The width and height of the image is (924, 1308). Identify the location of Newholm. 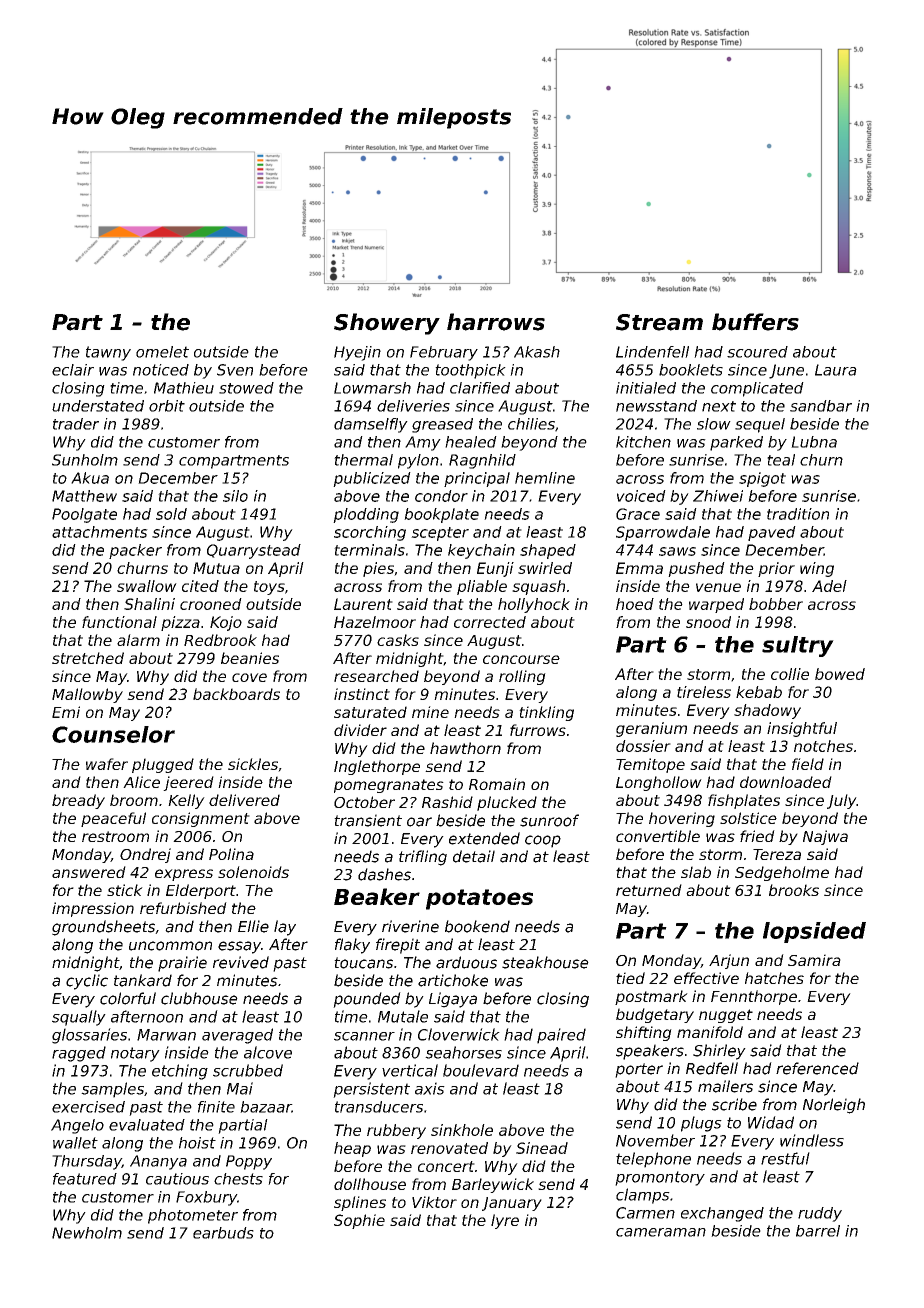
(87, 1233).
